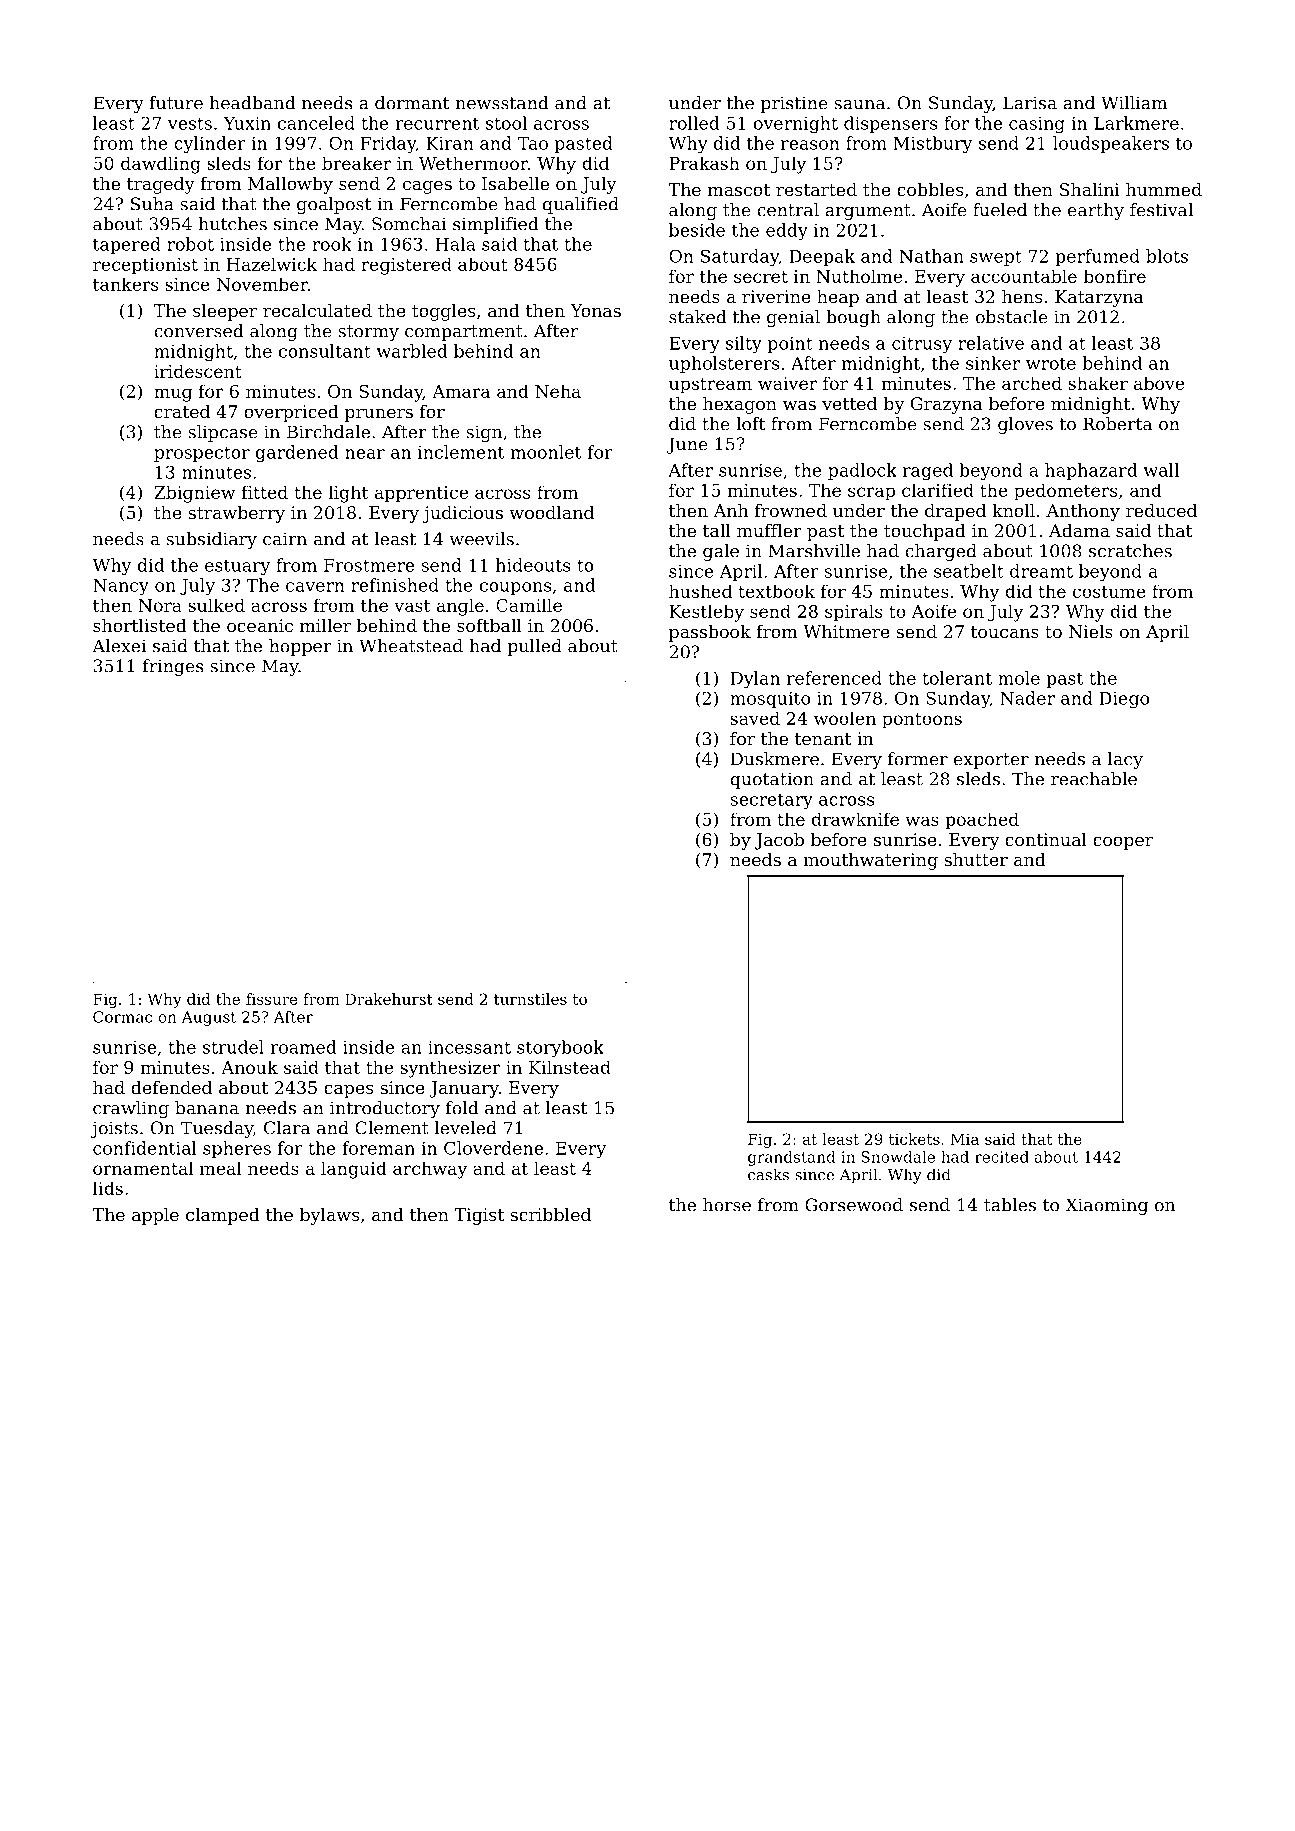  I want to click on passbook, so click(710, 633).
